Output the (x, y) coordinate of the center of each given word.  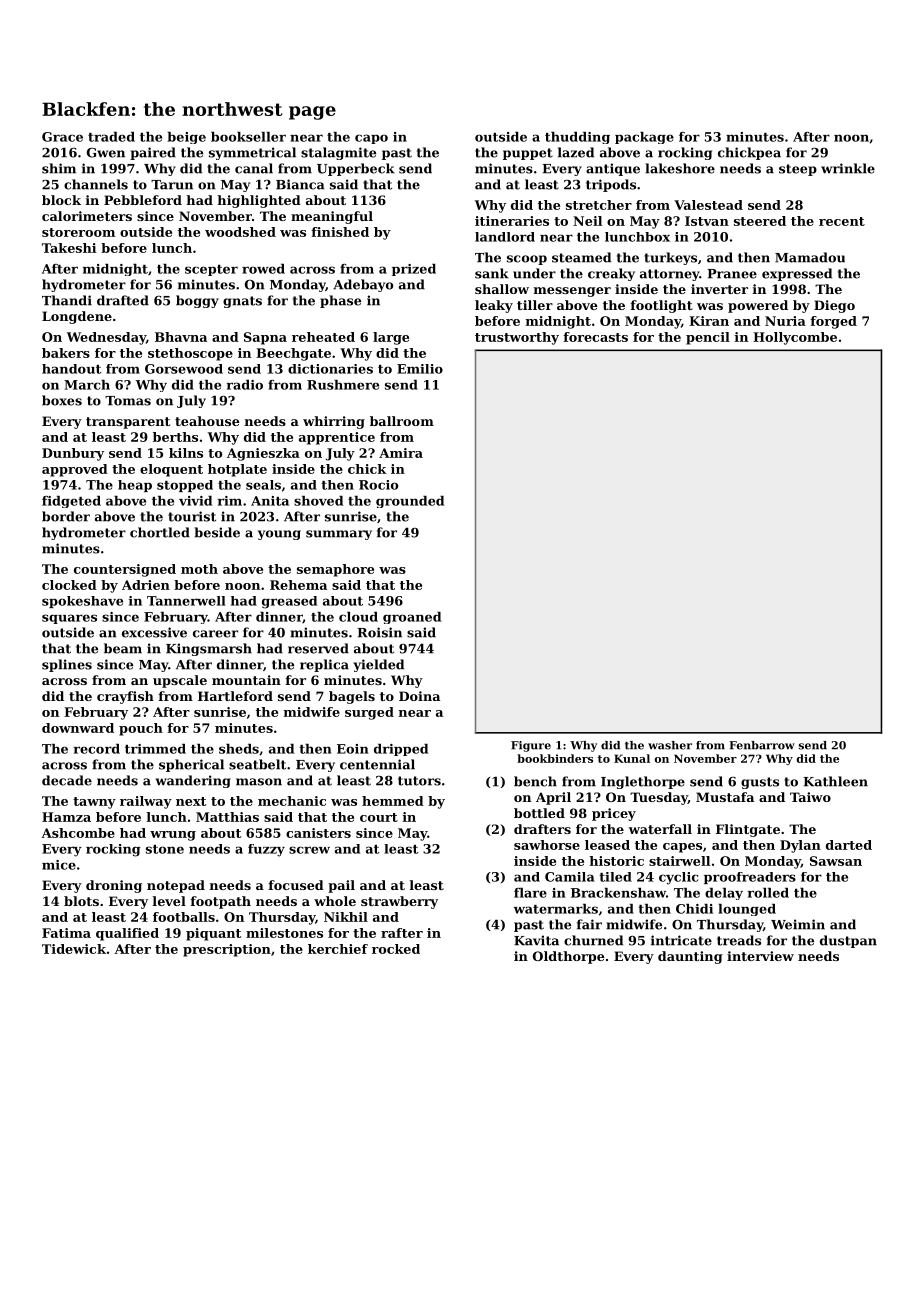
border (66, 516)
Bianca (300, 184)
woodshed (240, 232)
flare (530, 893)
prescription (227, 950)
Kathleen (835, 781)
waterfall (660, 829)
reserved (318, 648)
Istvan (707, 221)
